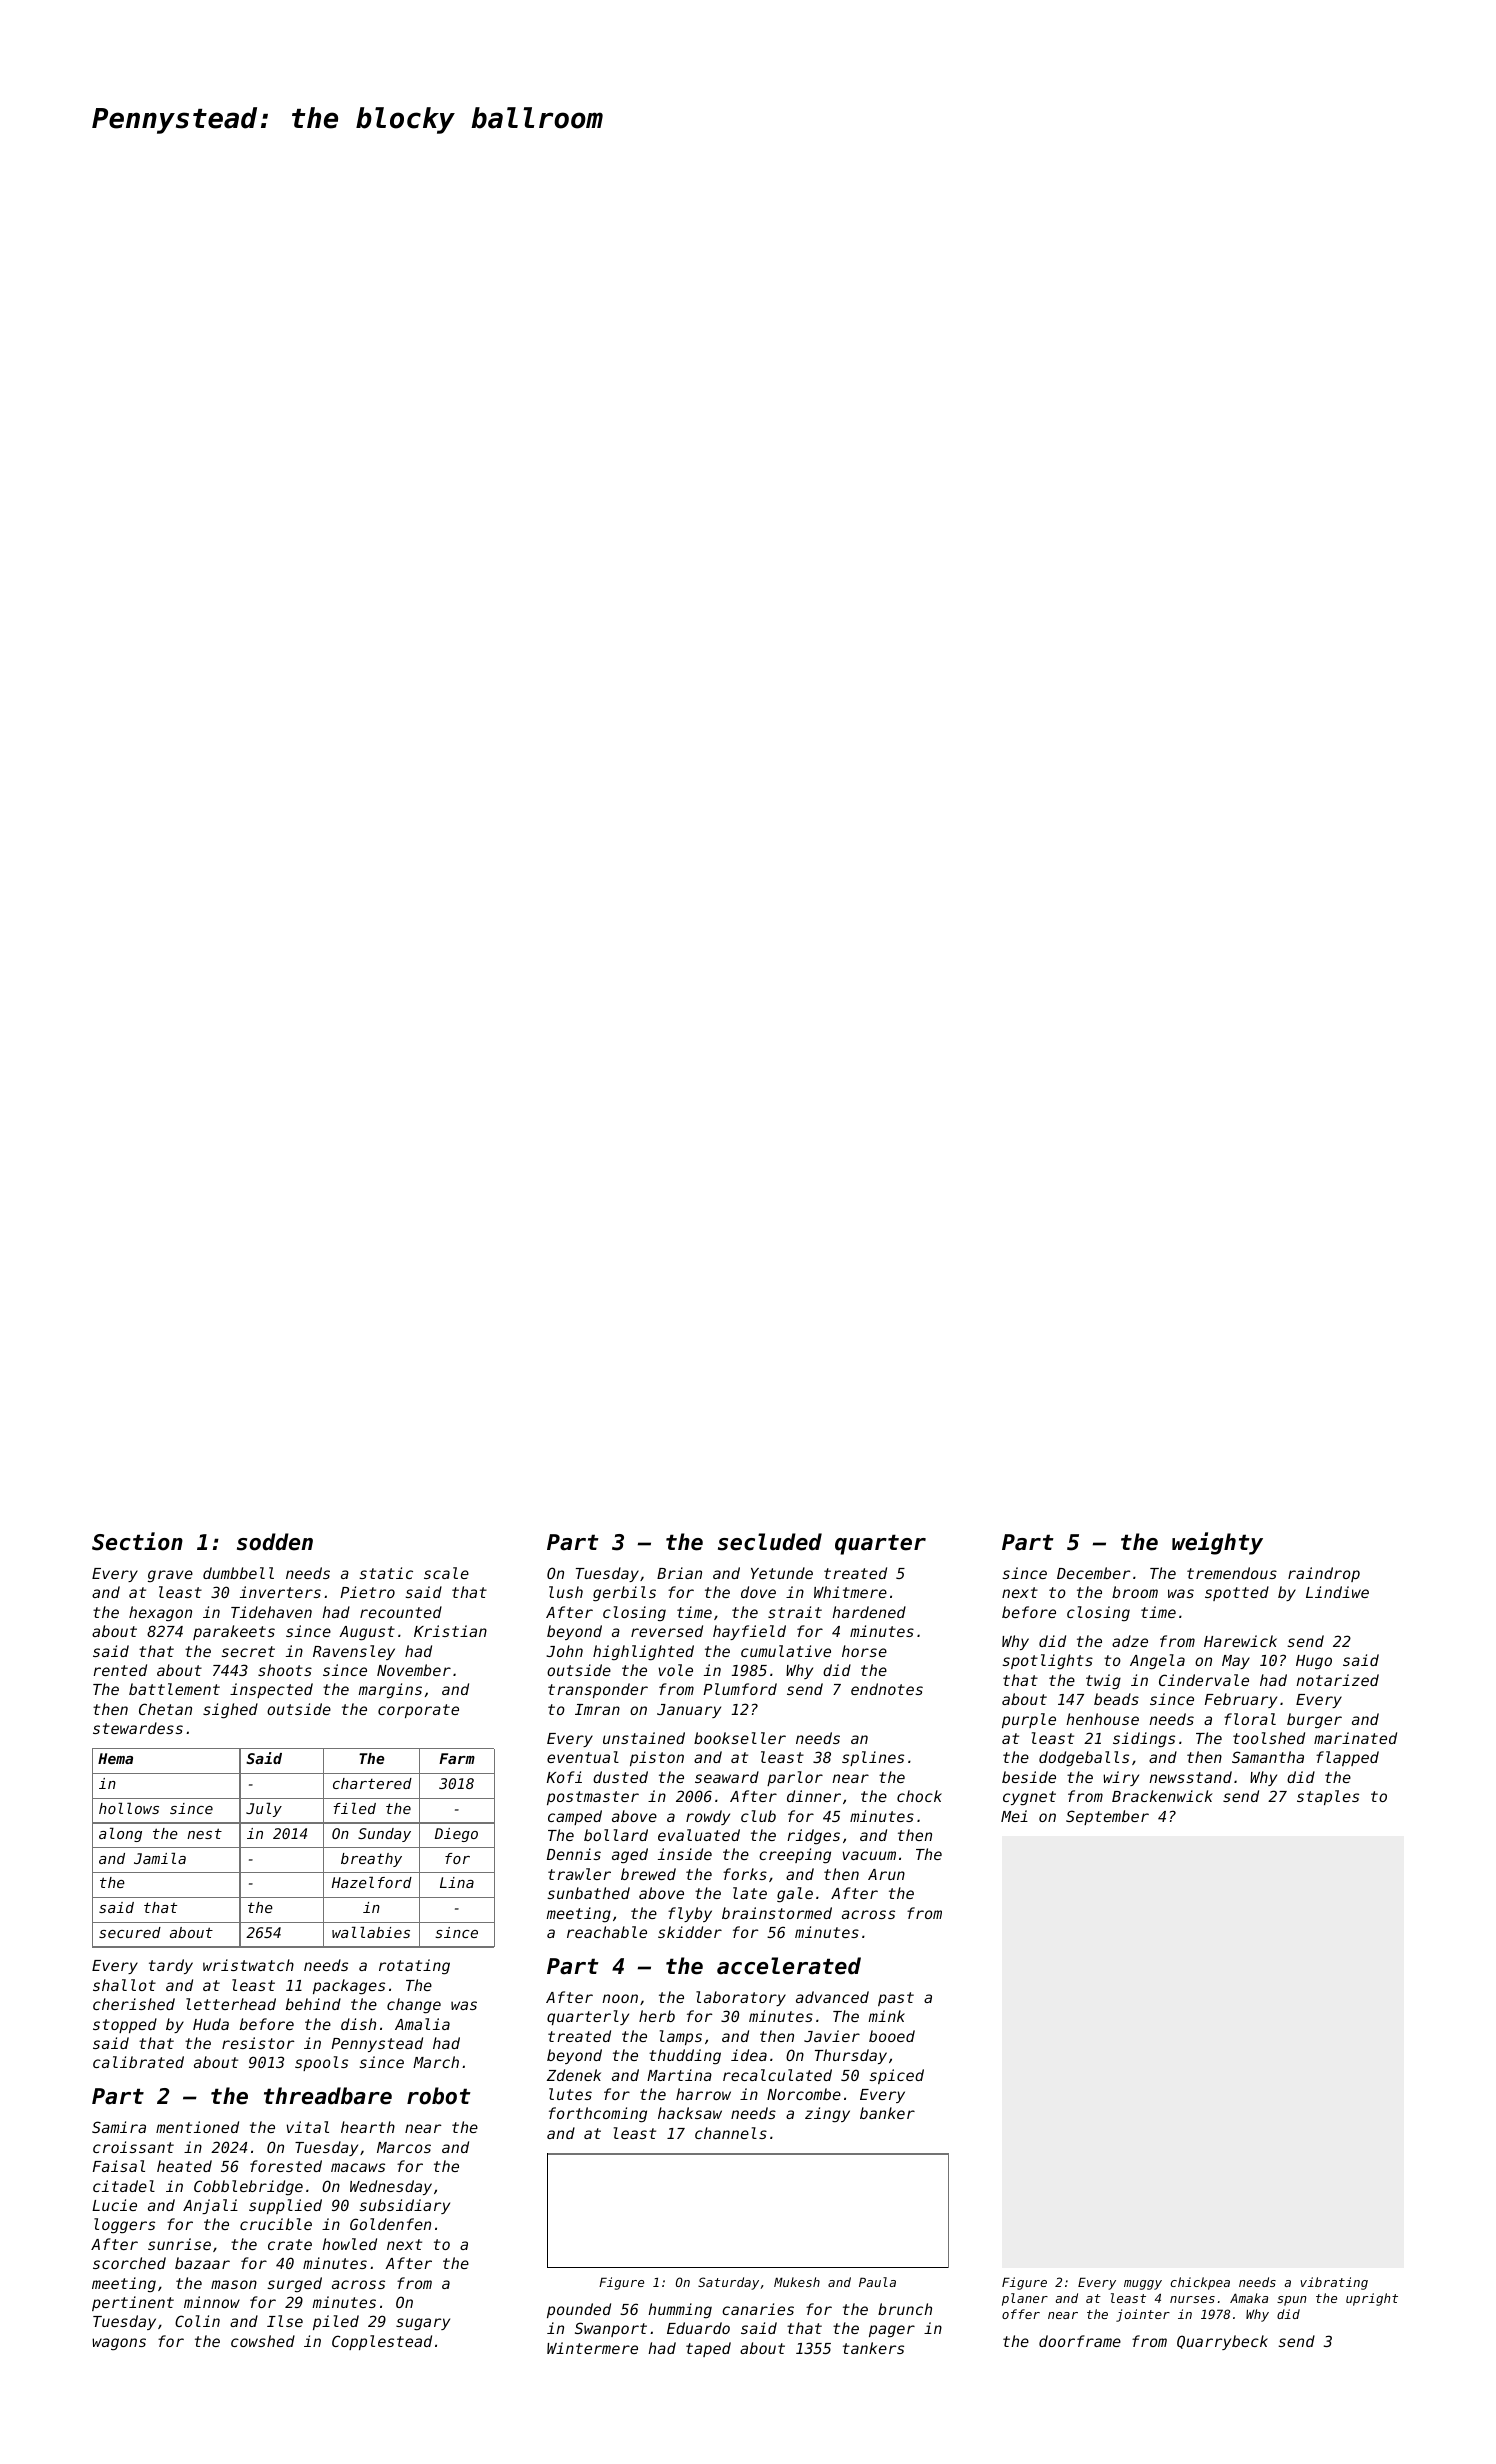  Describe the element at coordinates (124, 2186) in the document. I see `citadel` at that location.
